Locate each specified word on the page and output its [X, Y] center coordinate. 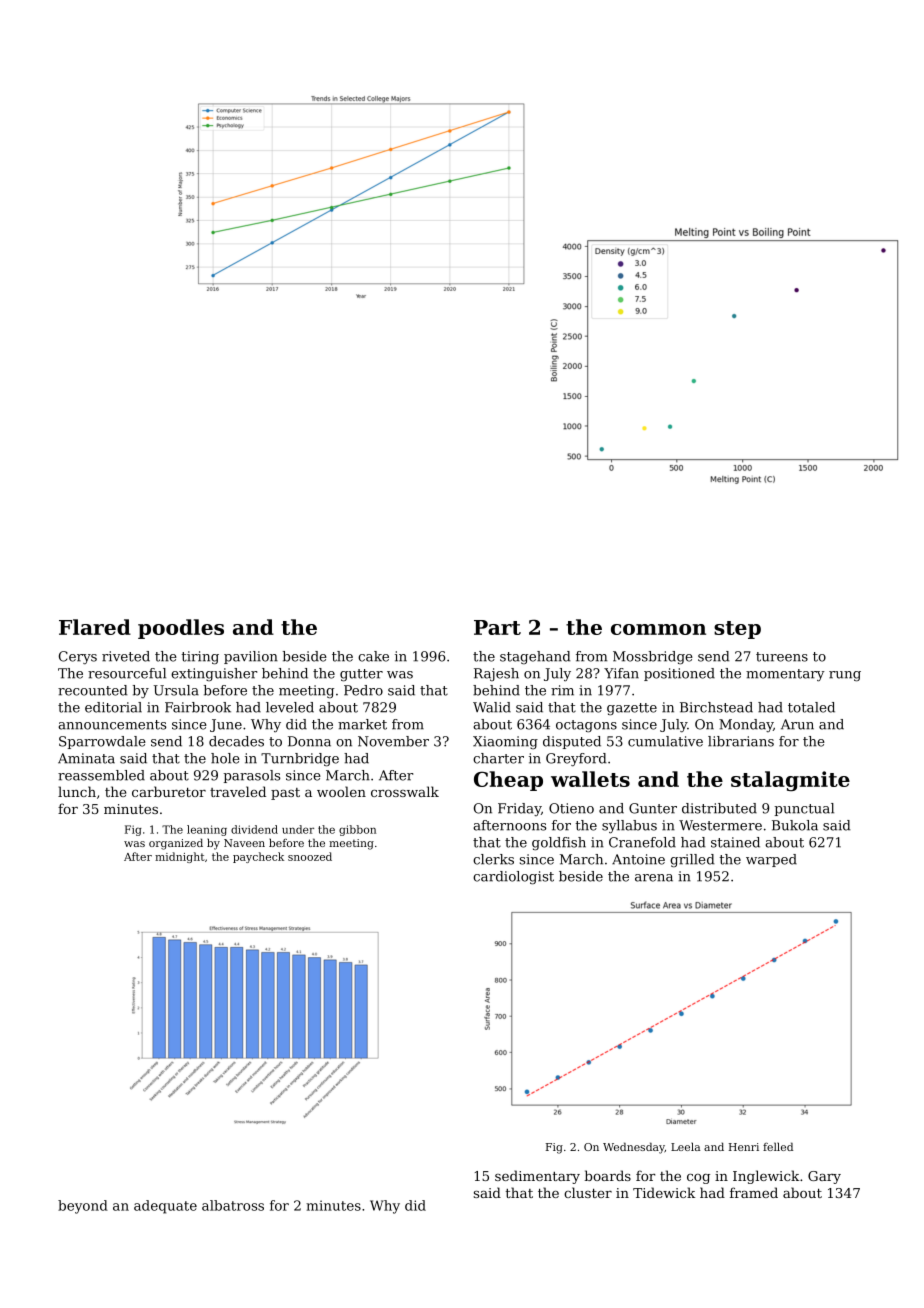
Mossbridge [653, 658]
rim [562, 690]
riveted [126, 656]
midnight [180, 857]
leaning [207, 830]
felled [778, 1146]
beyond [83, 1207]
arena [654, 878]
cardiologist [513, 878]
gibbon [357, 830]
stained [735, 842]
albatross [233, 1205]
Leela [685, 1146]
